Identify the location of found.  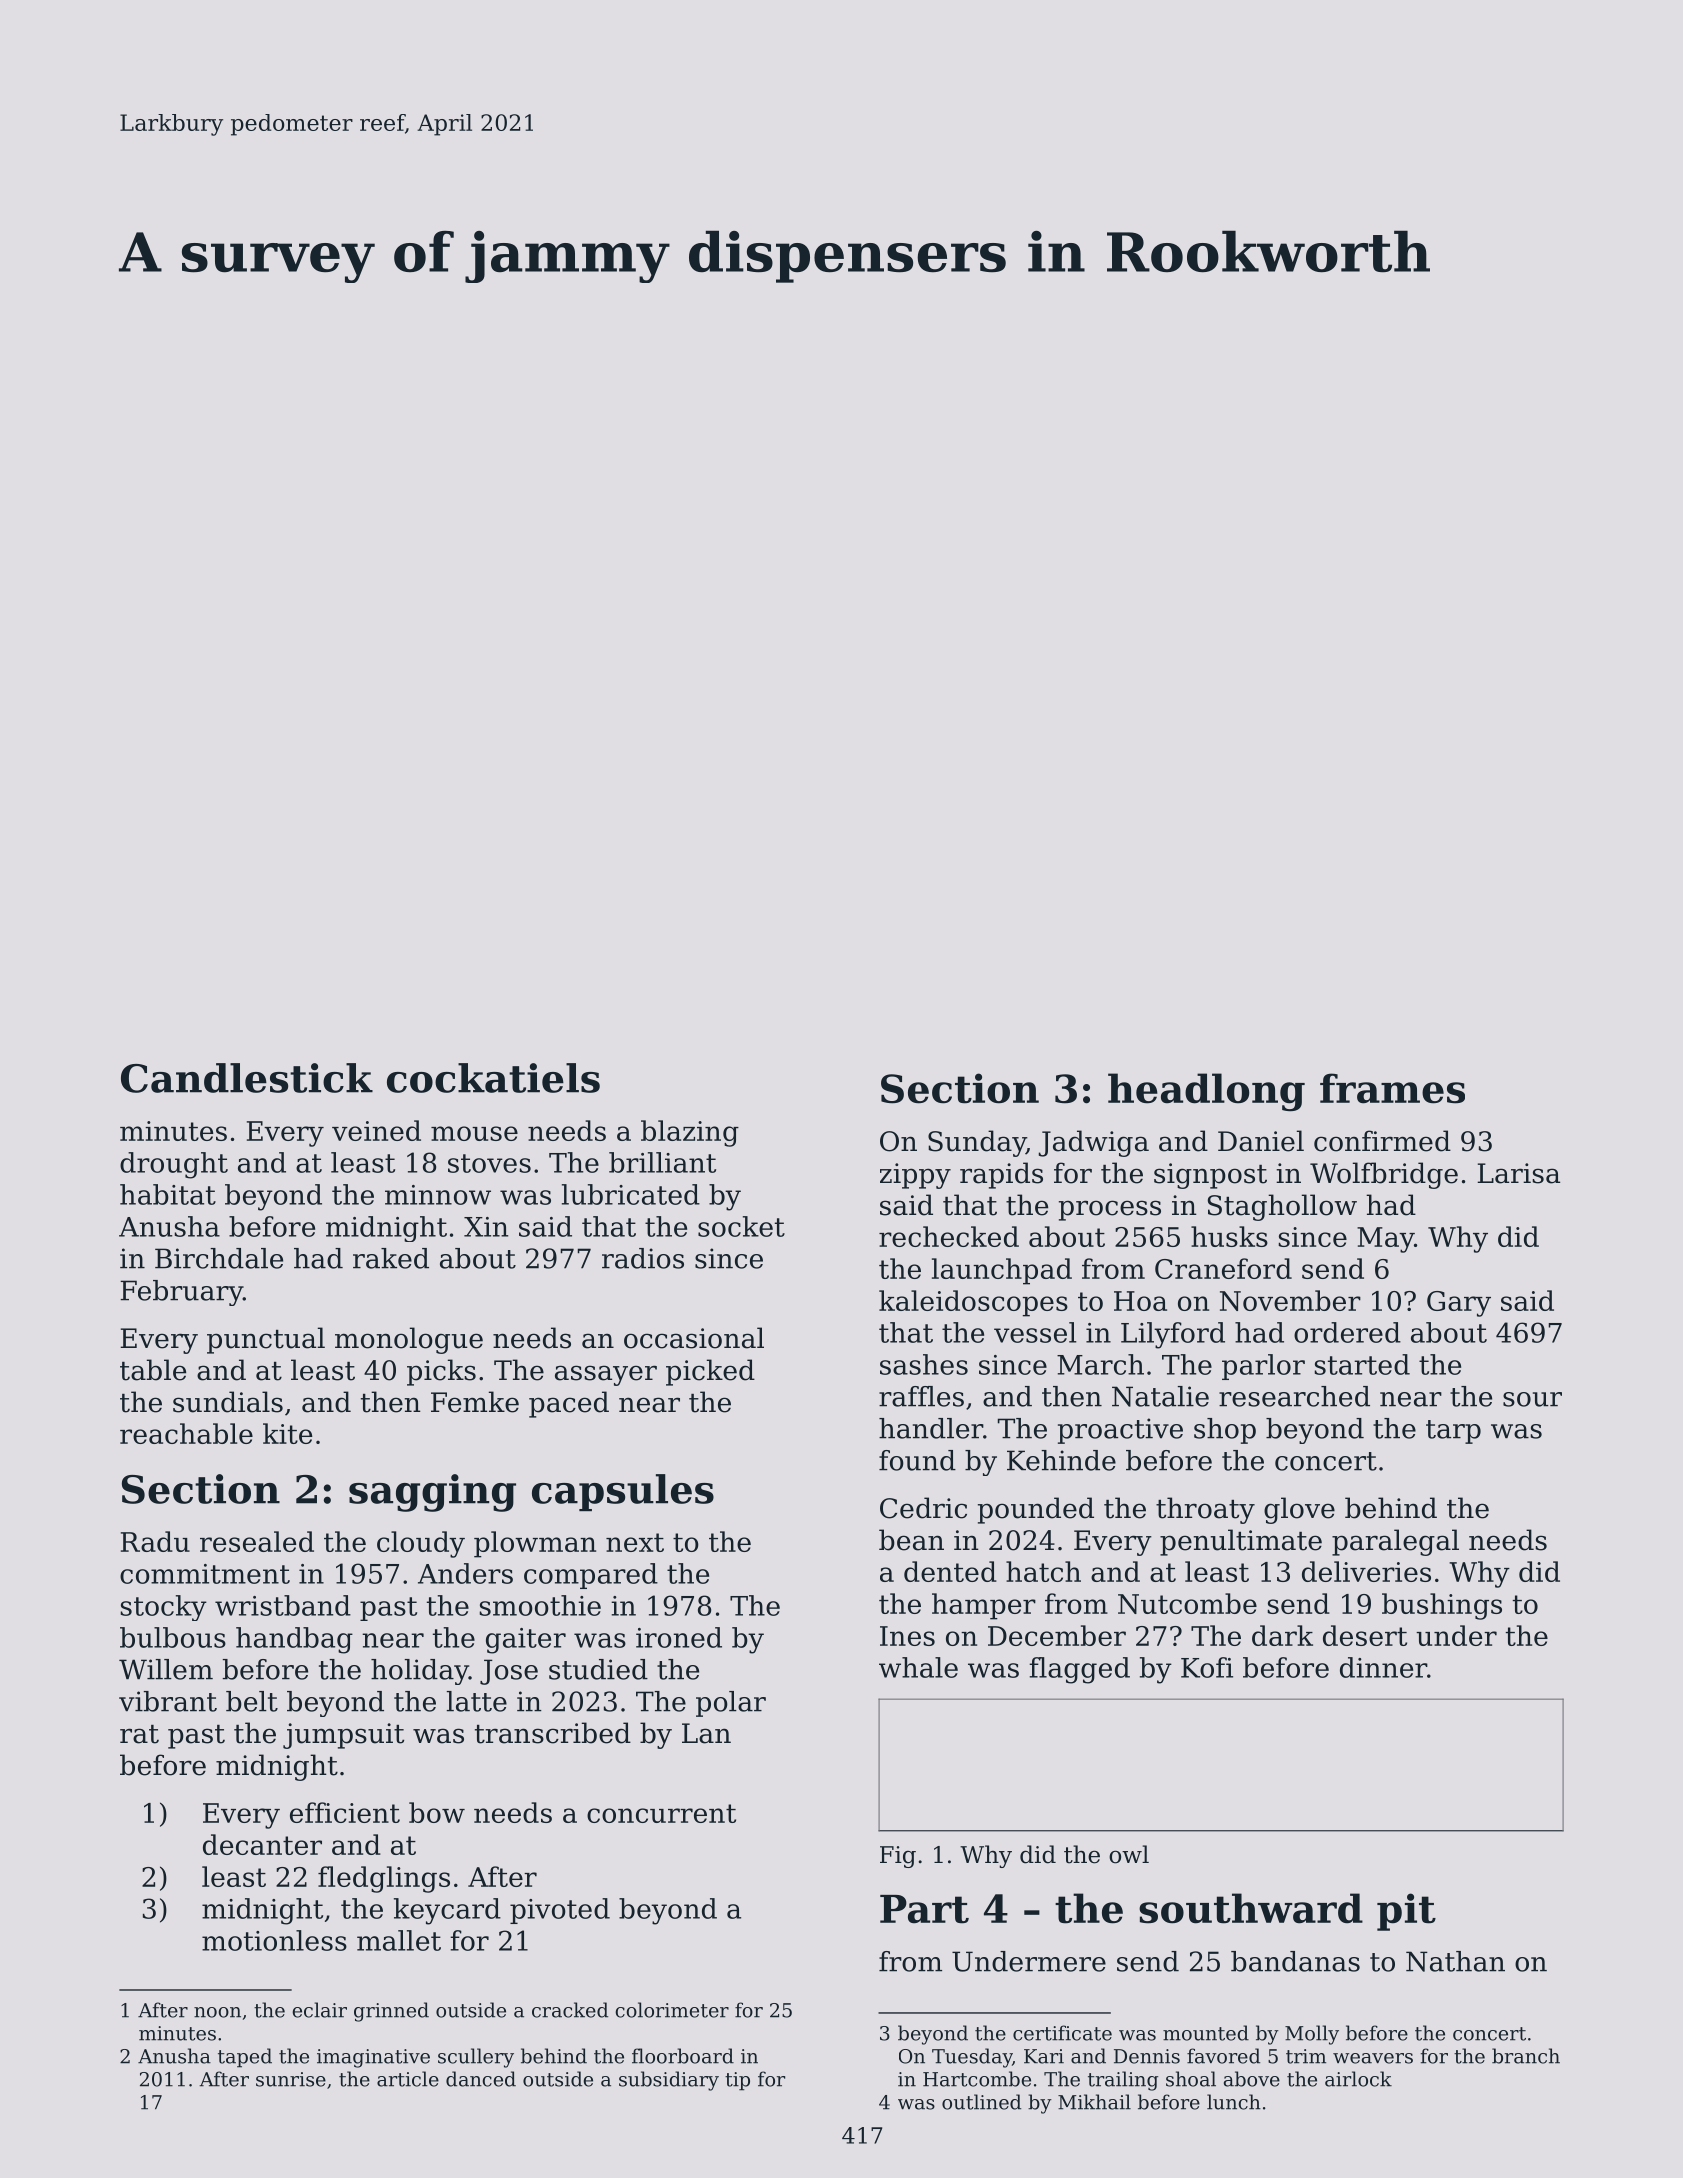
(917, 1460).
